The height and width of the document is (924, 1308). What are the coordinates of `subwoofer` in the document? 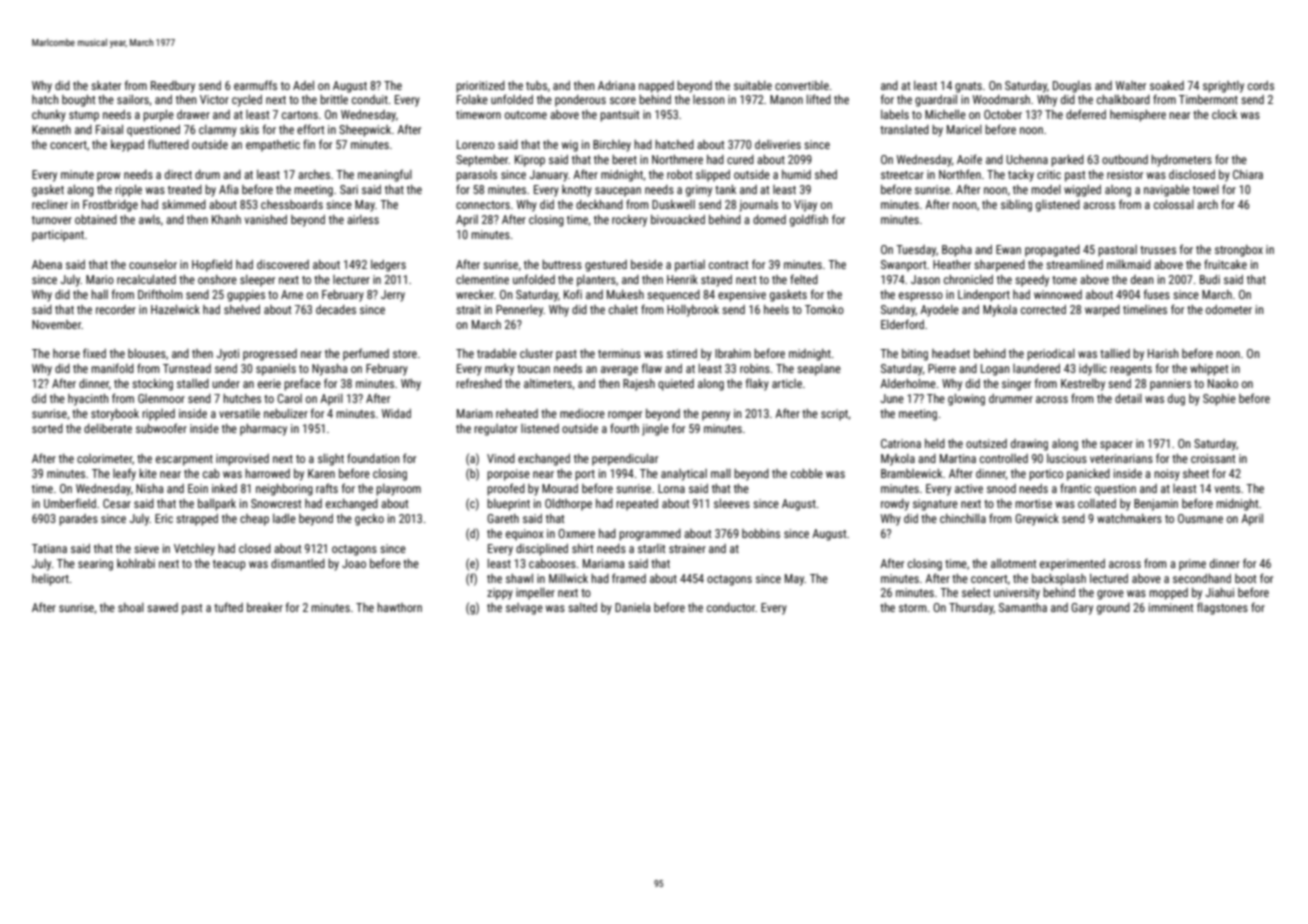 It's located at (161, 428).
